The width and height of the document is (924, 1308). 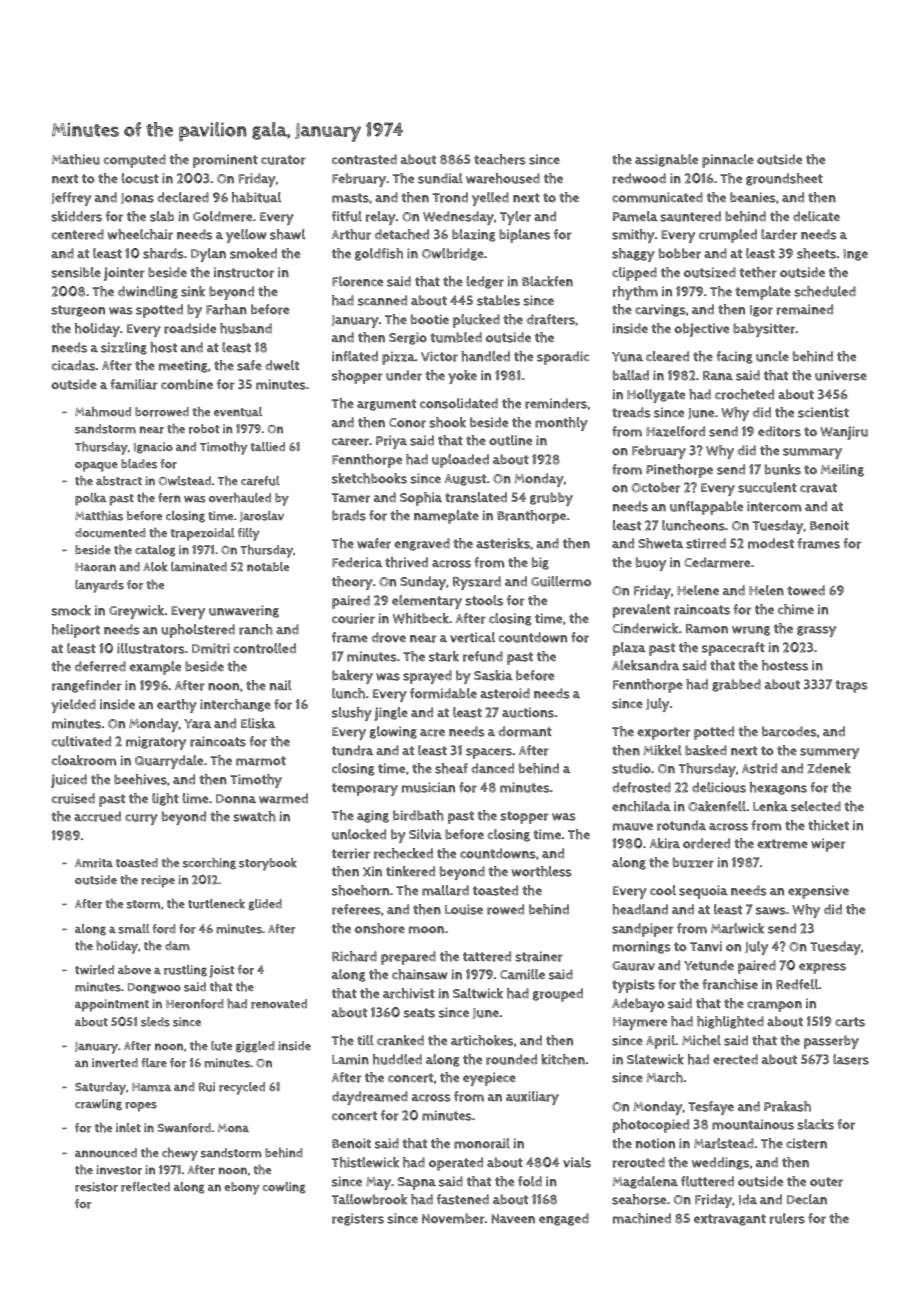 What do you see at coordinates (103, 412) in the document?
I see `Mahmoud` at bounding box center [103, 412].
